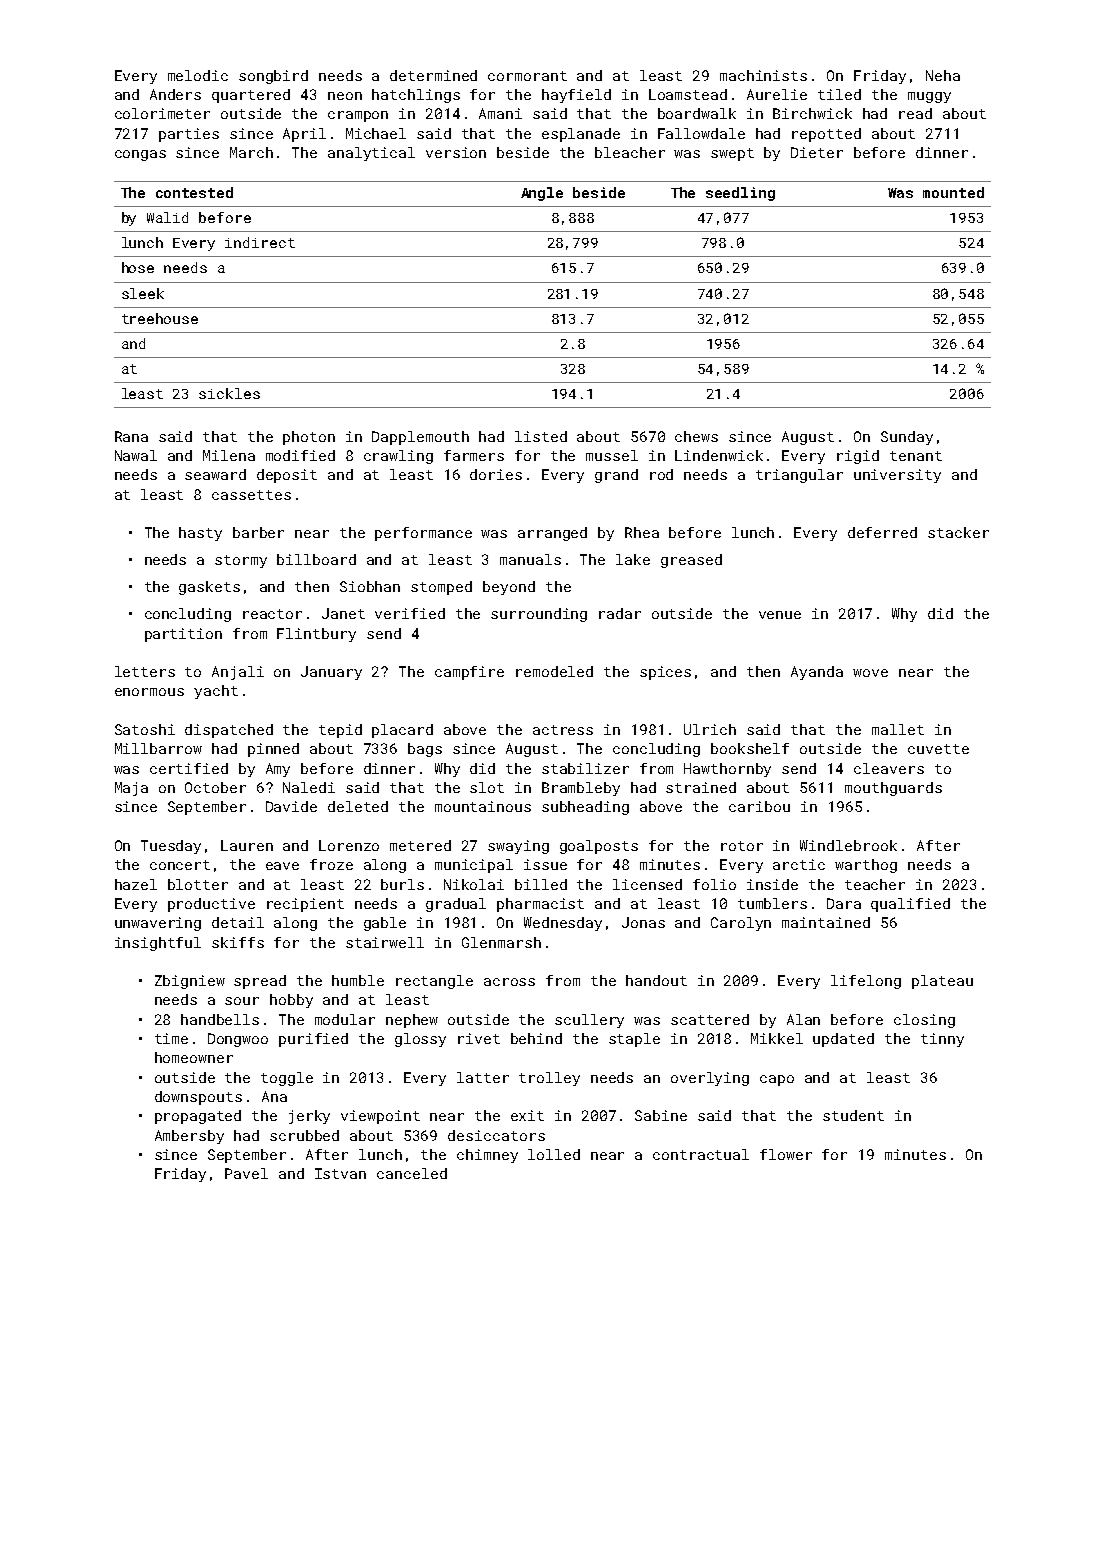 Image resolution: width=1105 pixels, height=1563 pixels. Describe the element at coordinates (189, 768) in the screenshot. I see `certified` at that location.
